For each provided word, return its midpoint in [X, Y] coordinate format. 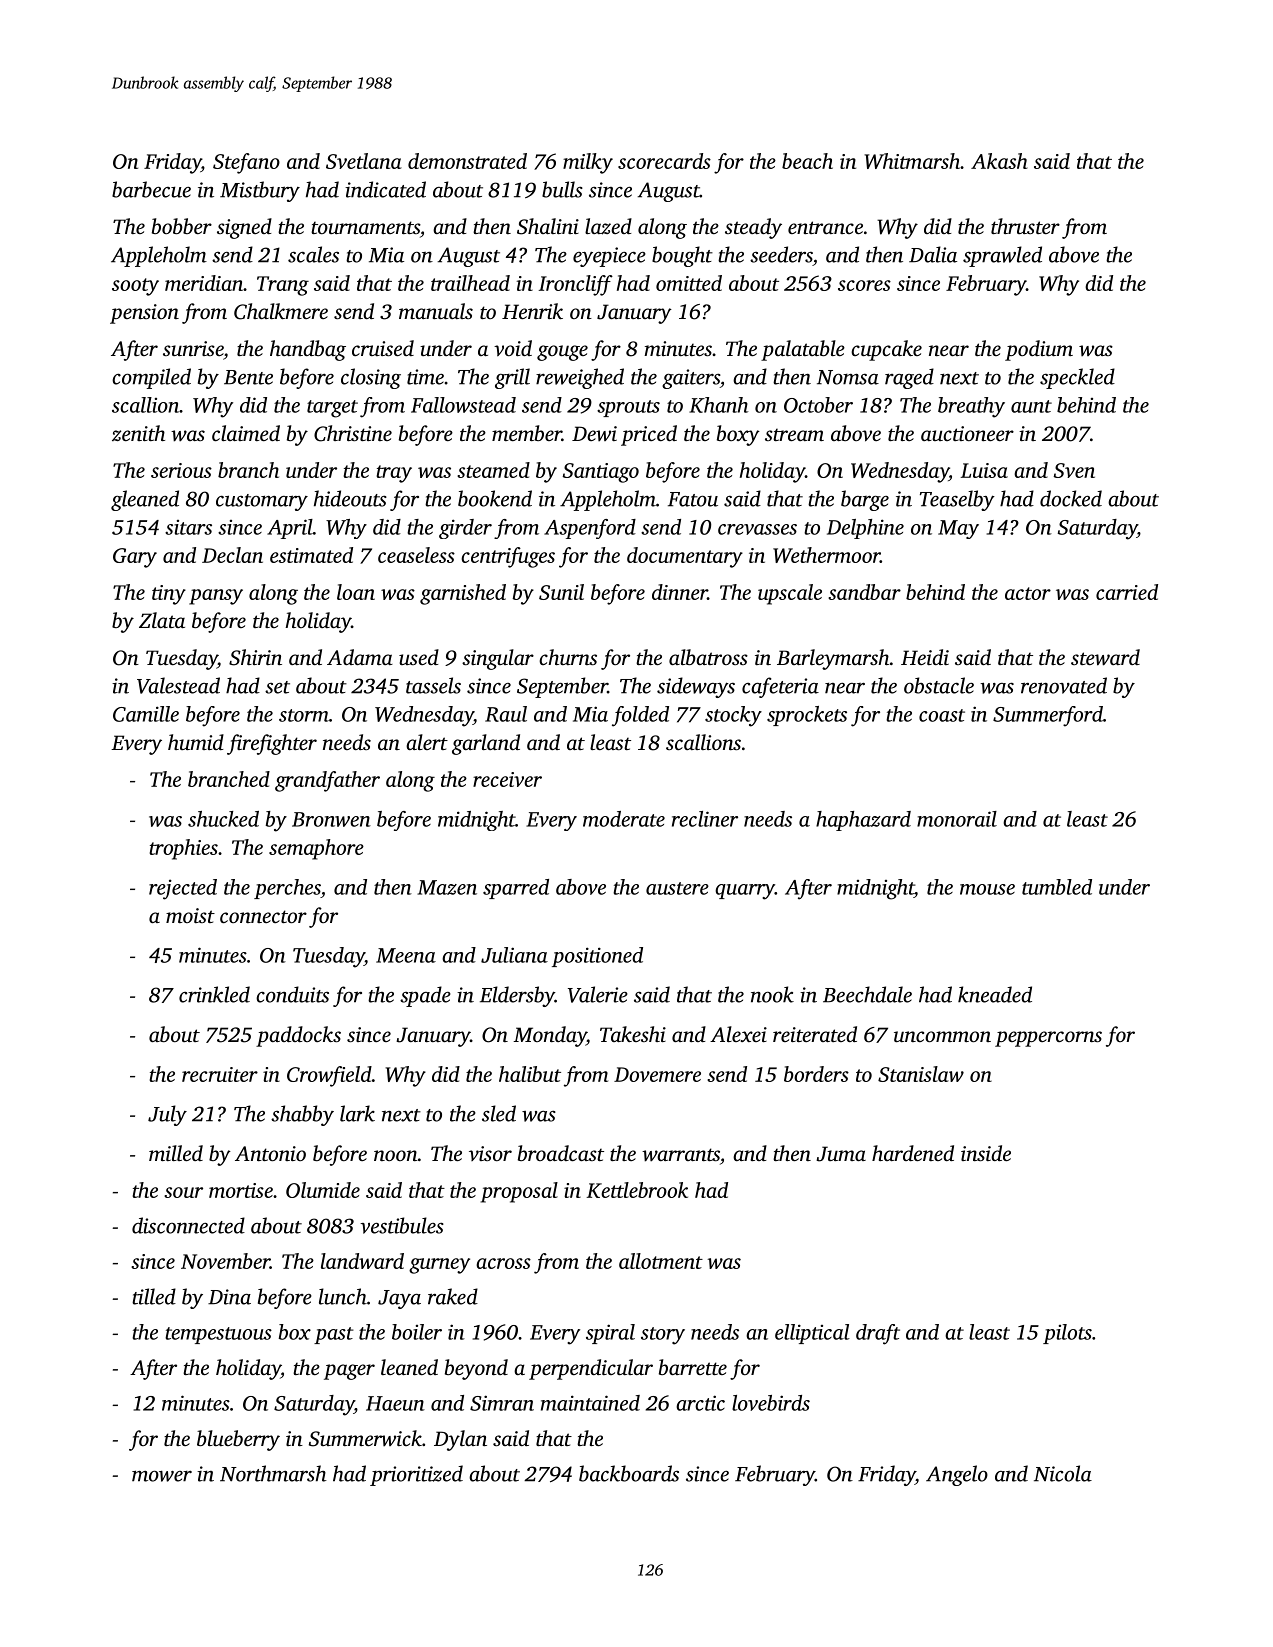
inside [986, 1153]
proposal [519, 1192]
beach [807, 161]
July [167, 1115]
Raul [506, 714]
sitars [188, 527]
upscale [790, 594]
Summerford [1048, 716]
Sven [1074, 470]
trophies [183, 849]
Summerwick [365, 1438]
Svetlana [364, 161]
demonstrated [467, 161]
